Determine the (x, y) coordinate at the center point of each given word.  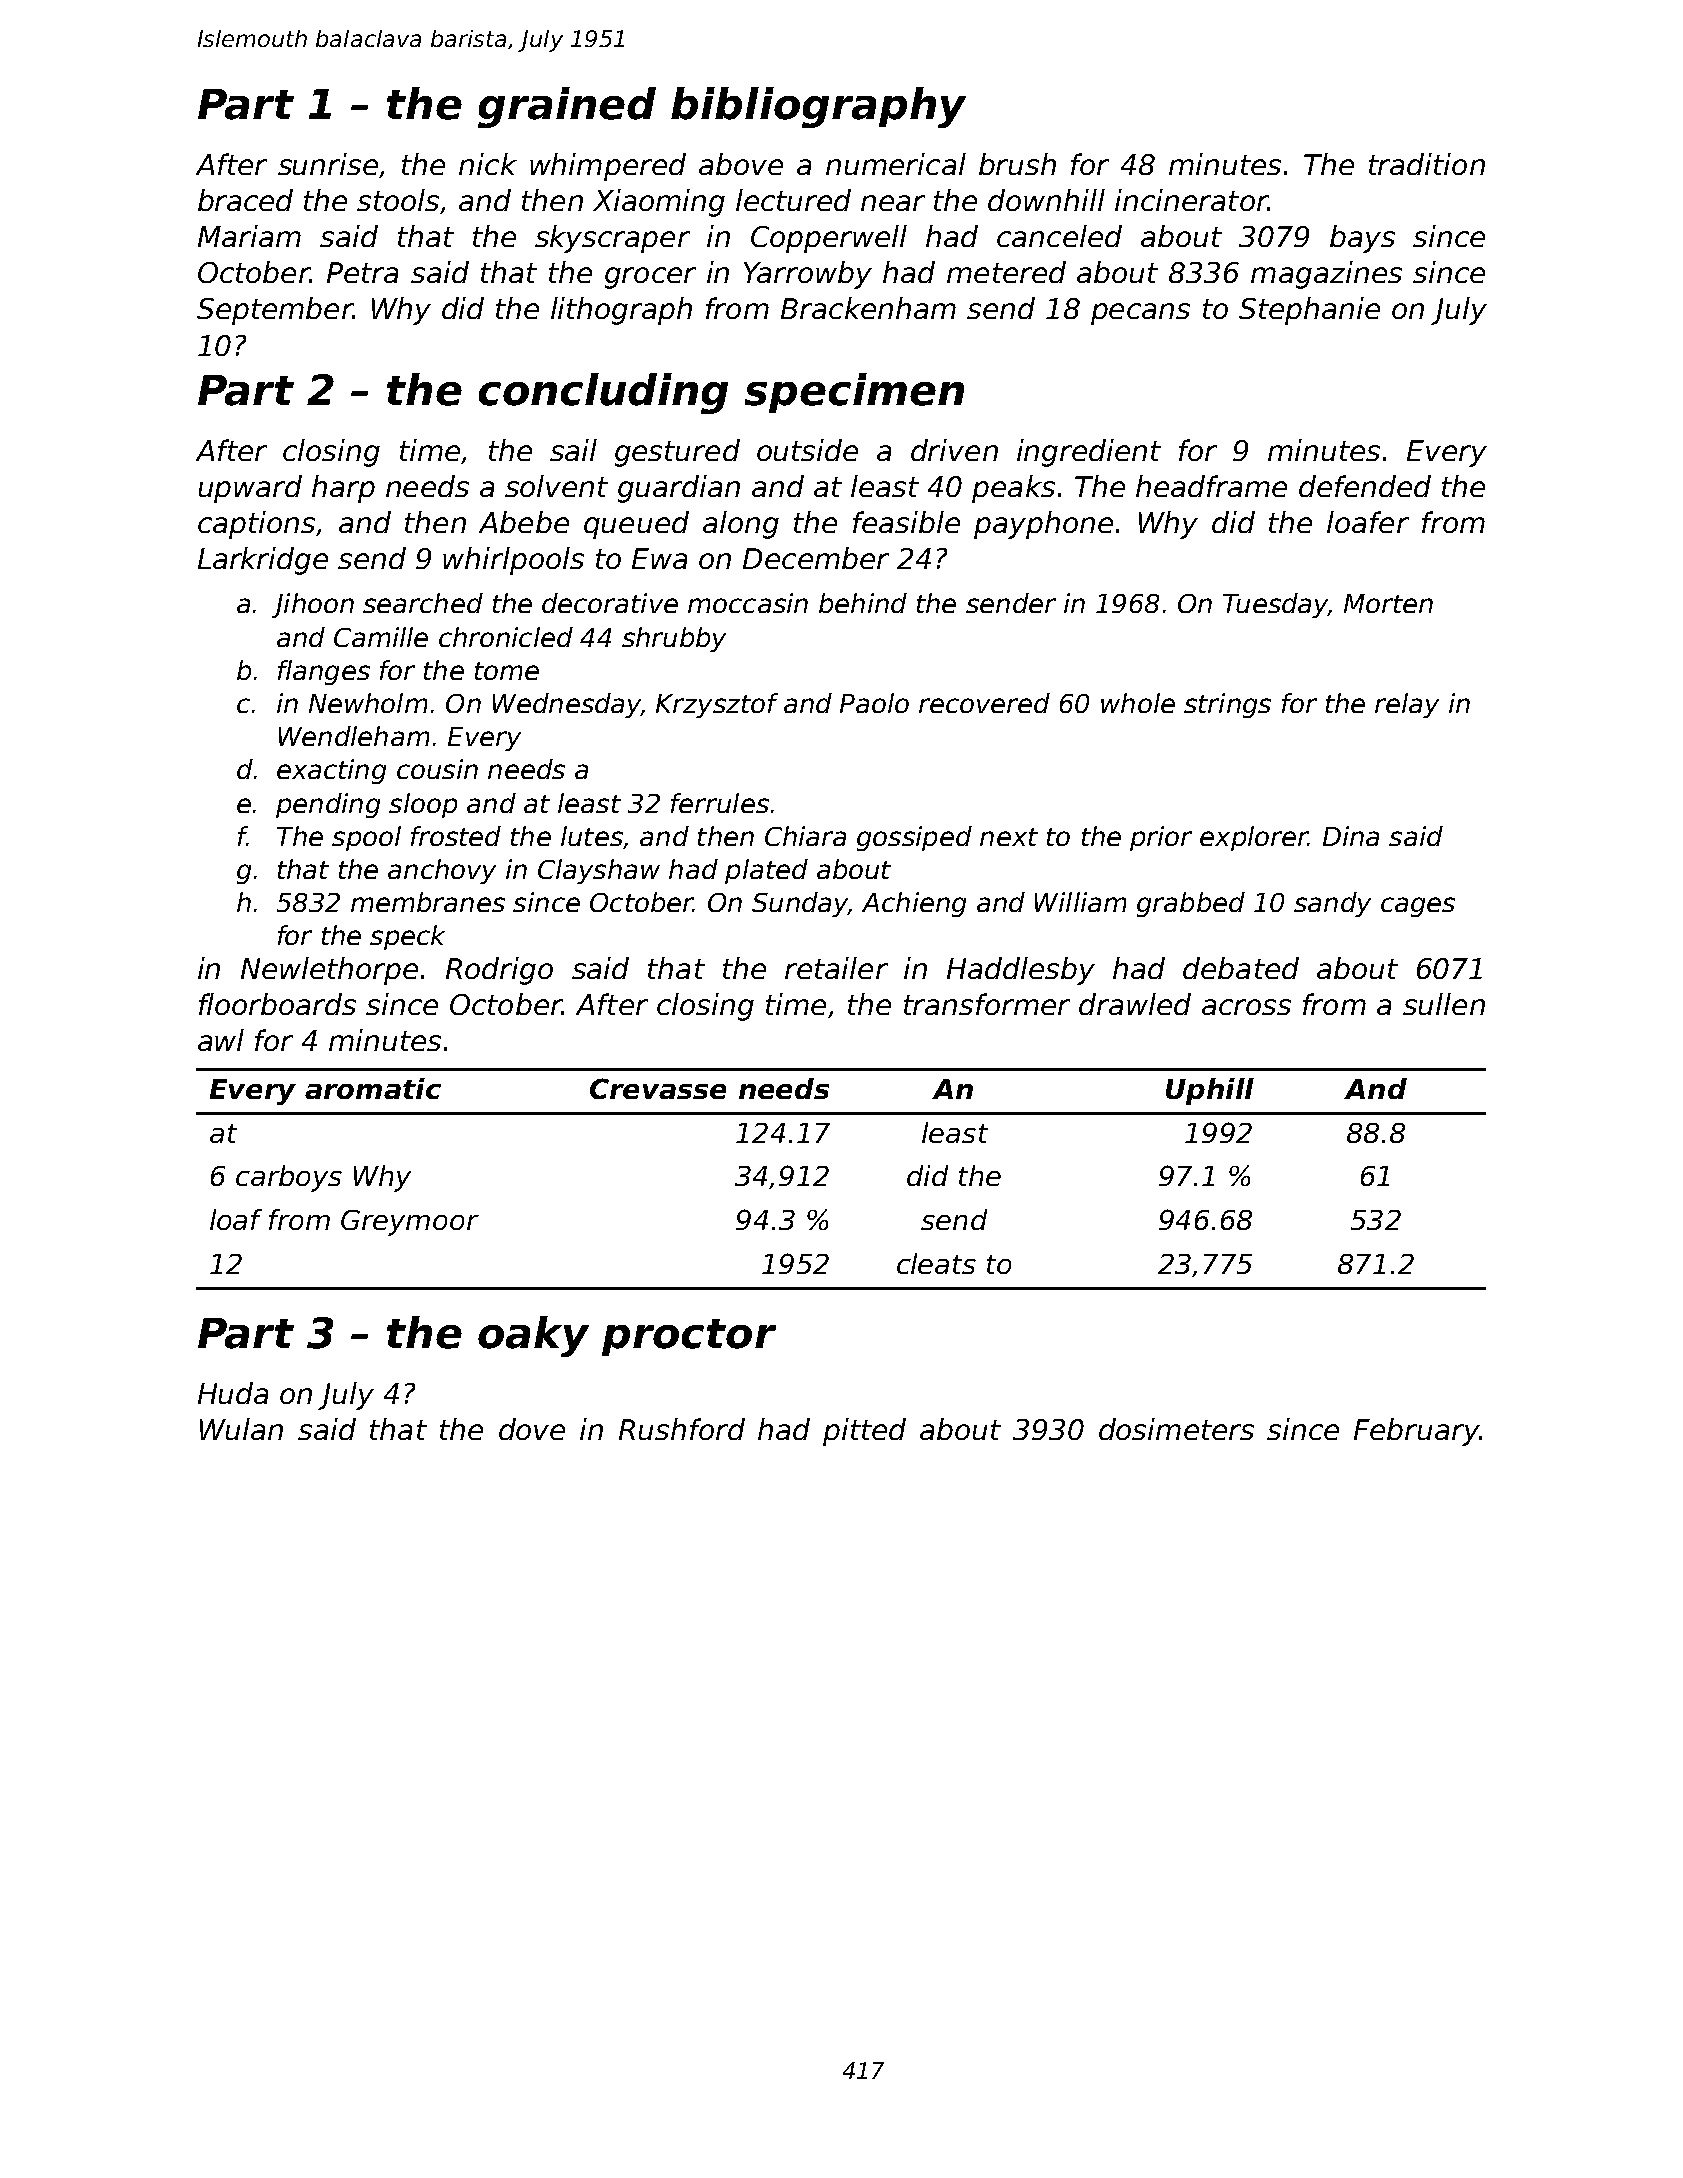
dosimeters (1176, 1429)
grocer (650, 278)
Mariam (249, 236)
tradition (1427, 164)
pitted (864, 1432)
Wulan (241, 1429)
